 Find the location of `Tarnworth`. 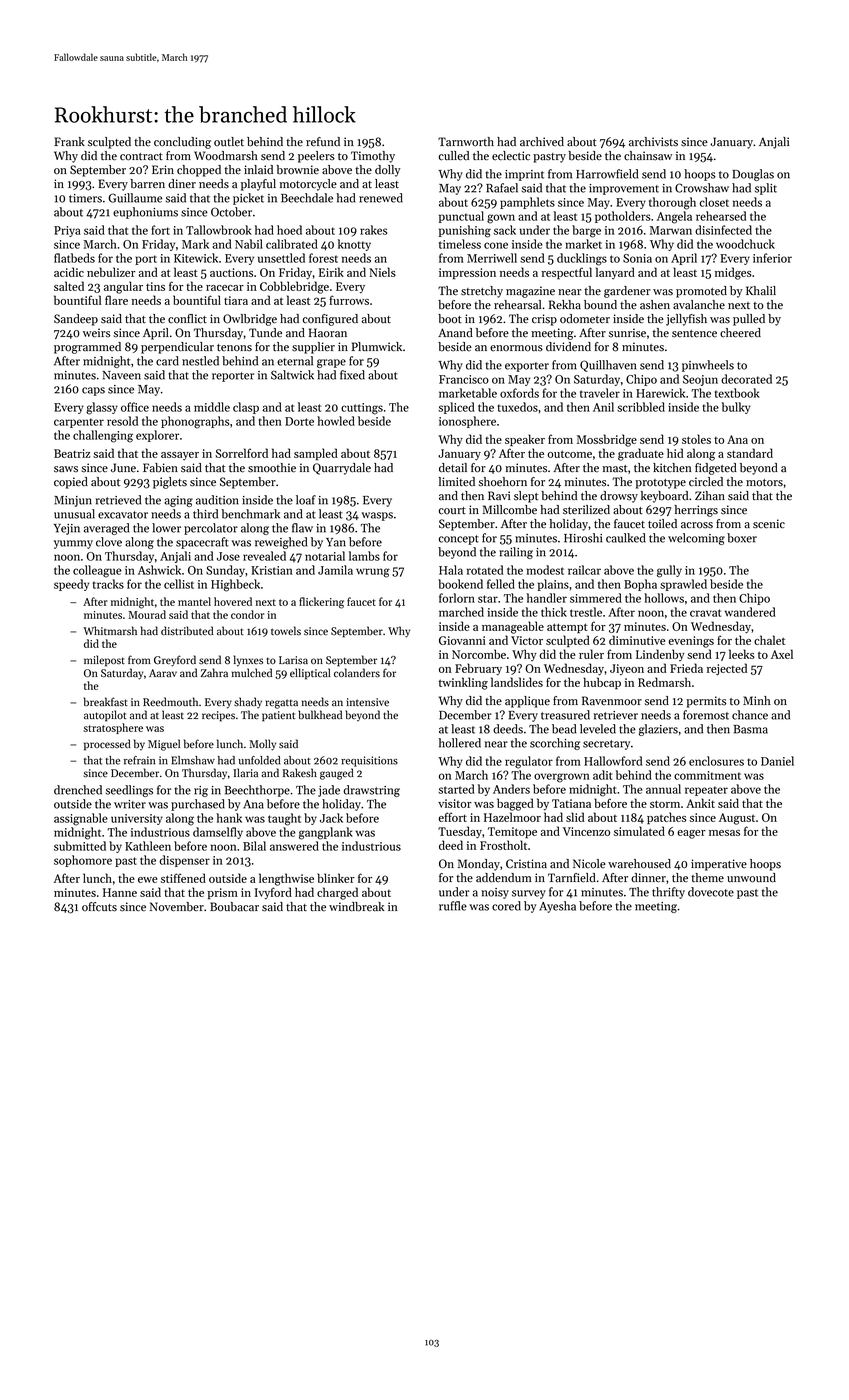

Tarnworth is located at coordinates (466, 142).
